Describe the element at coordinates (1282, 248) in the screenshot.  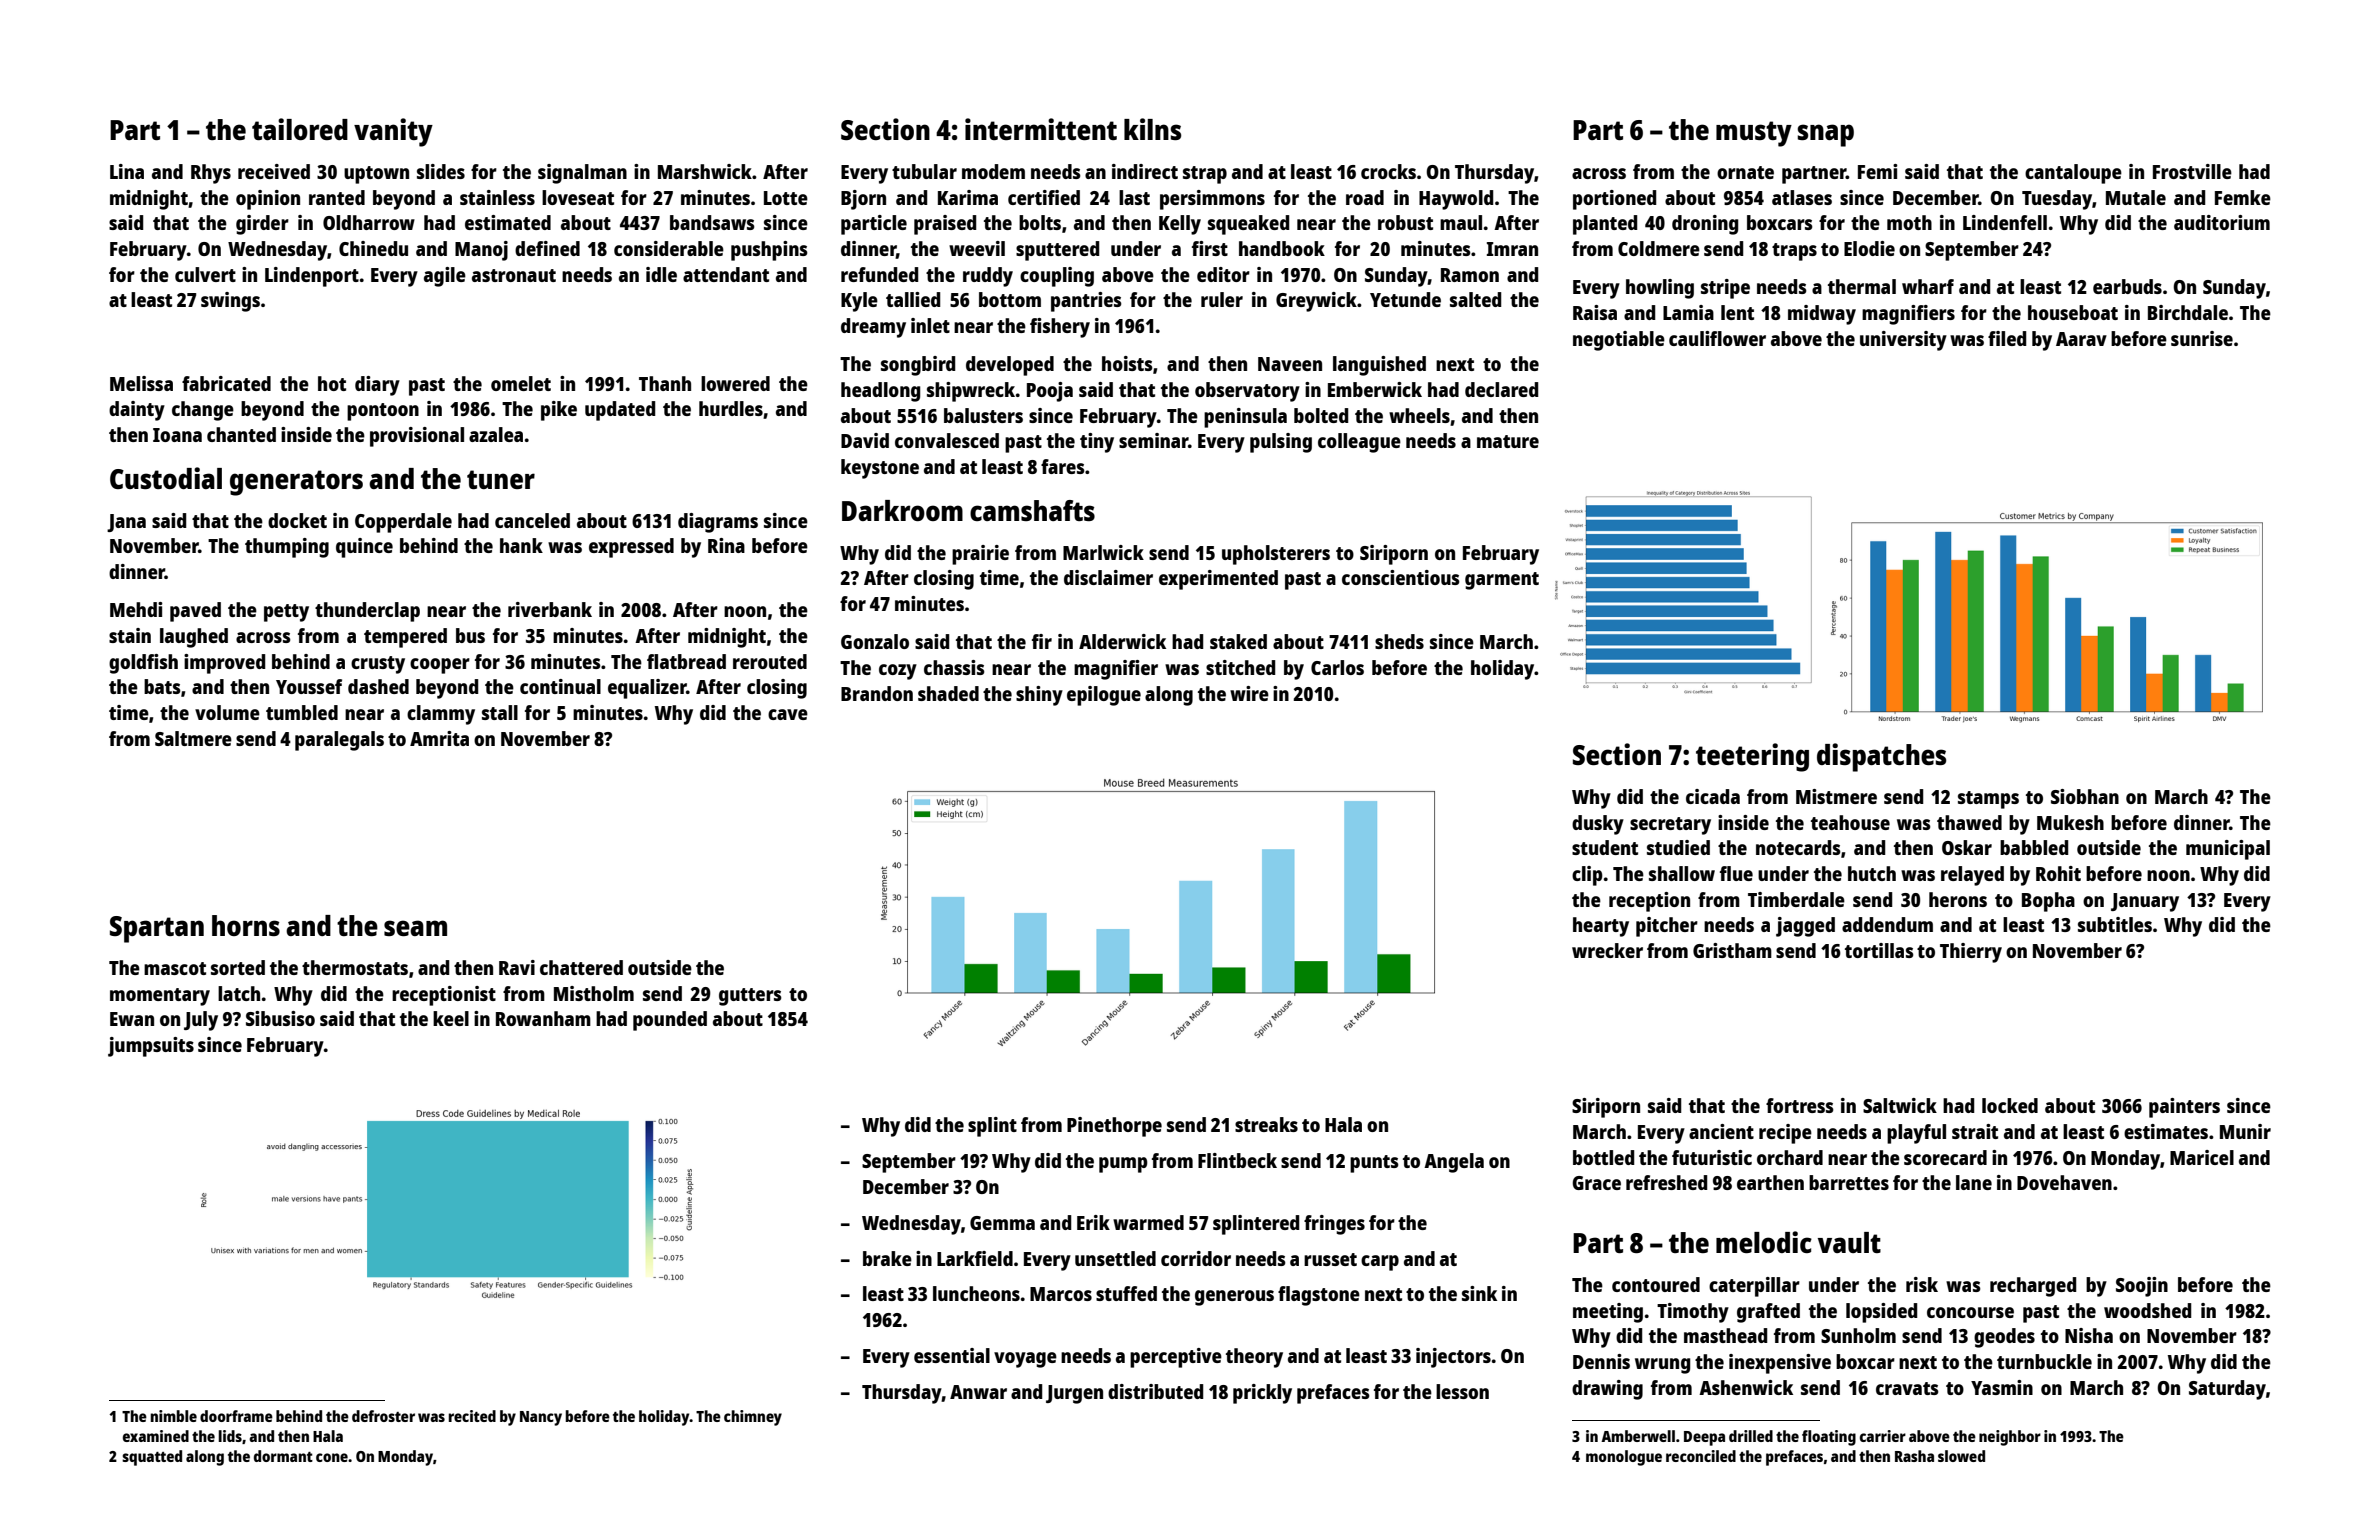
I see `handbook` at that location.
